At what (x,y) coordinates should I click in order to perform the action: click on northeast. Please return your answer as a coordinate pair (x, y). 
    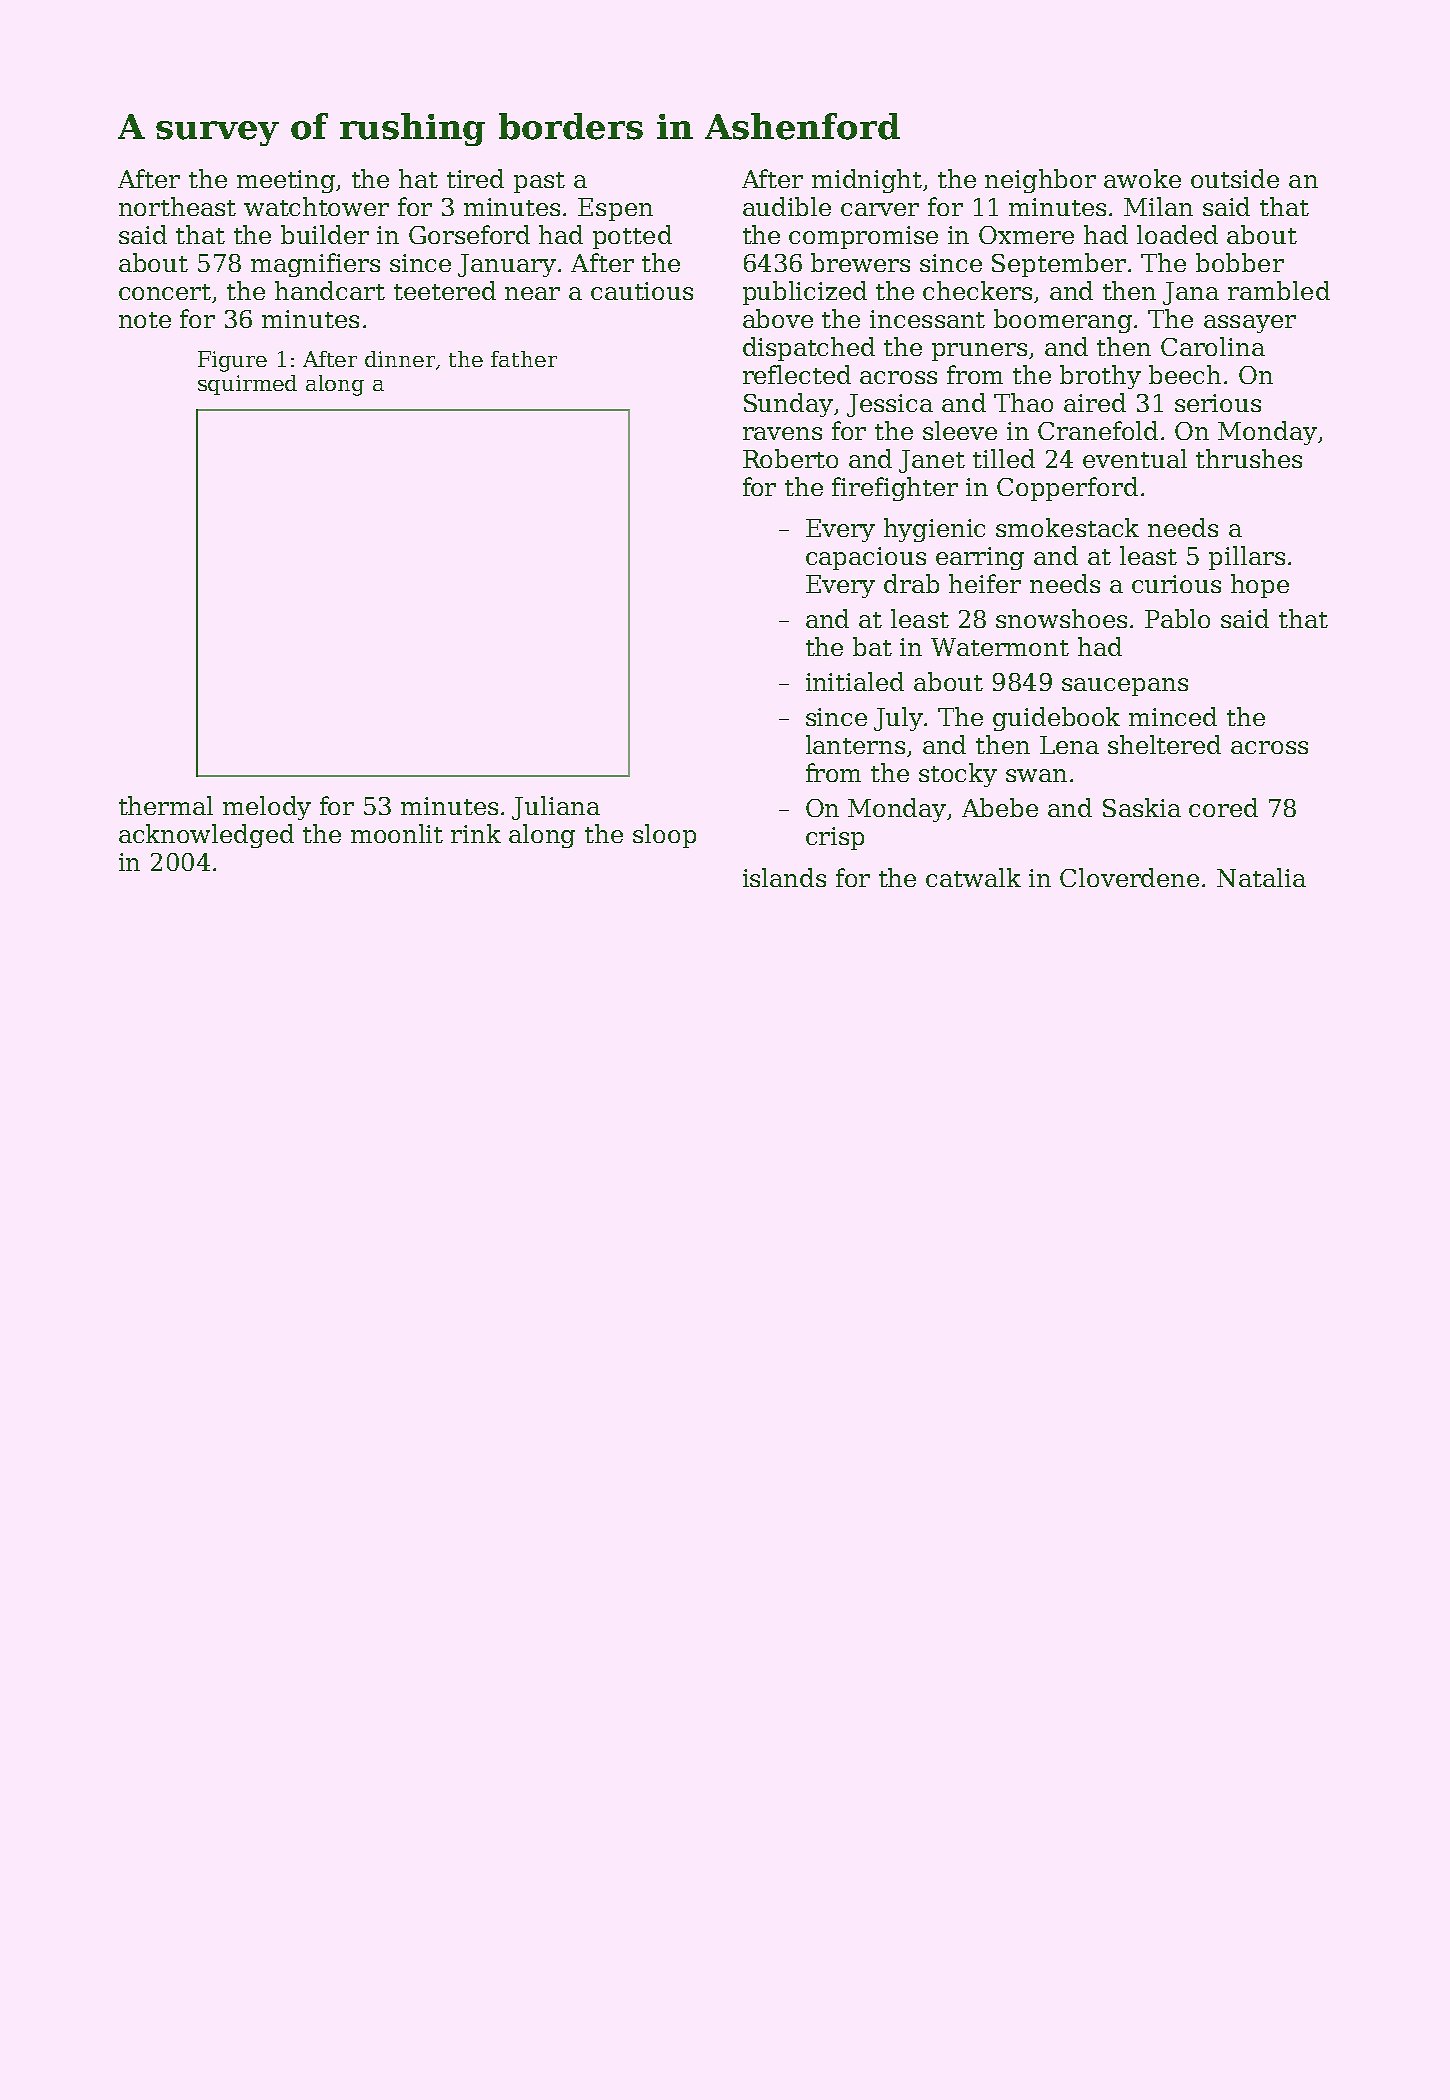
    Looking at the image, I should click on (177, 206).
